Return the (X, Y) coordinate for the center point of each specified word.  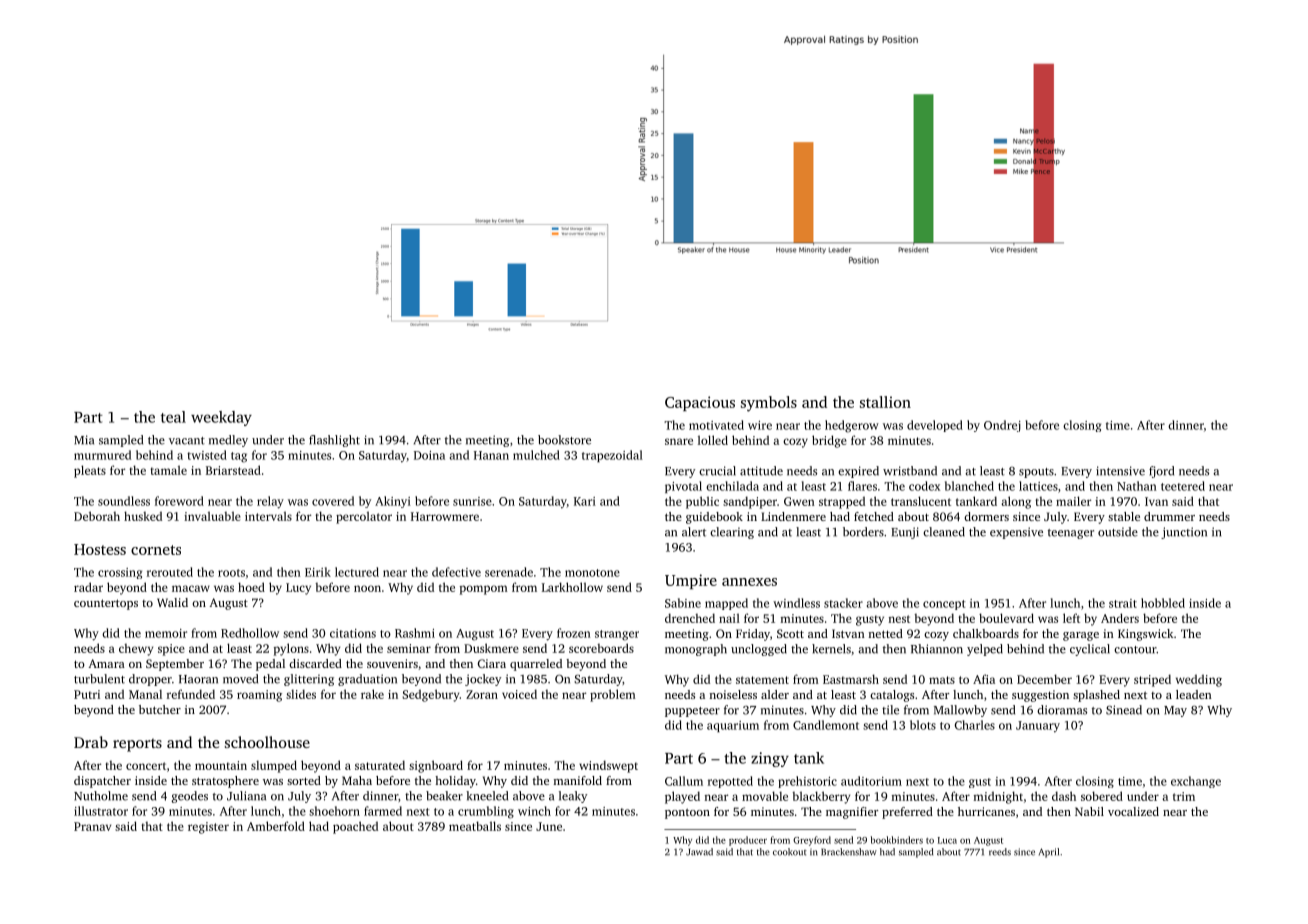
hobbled (1163, 603)
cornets (156, 550)
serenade (509, 572)
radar (88, 587)
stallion (885, 402)
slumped (274, 766)
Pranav (92, 826)
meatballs (475, 826)
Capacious (700, 403)
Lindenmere (793, 516)
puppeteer (692, 712)
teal (173, 417)
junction (1184, 533)
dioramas (1062, 710)
